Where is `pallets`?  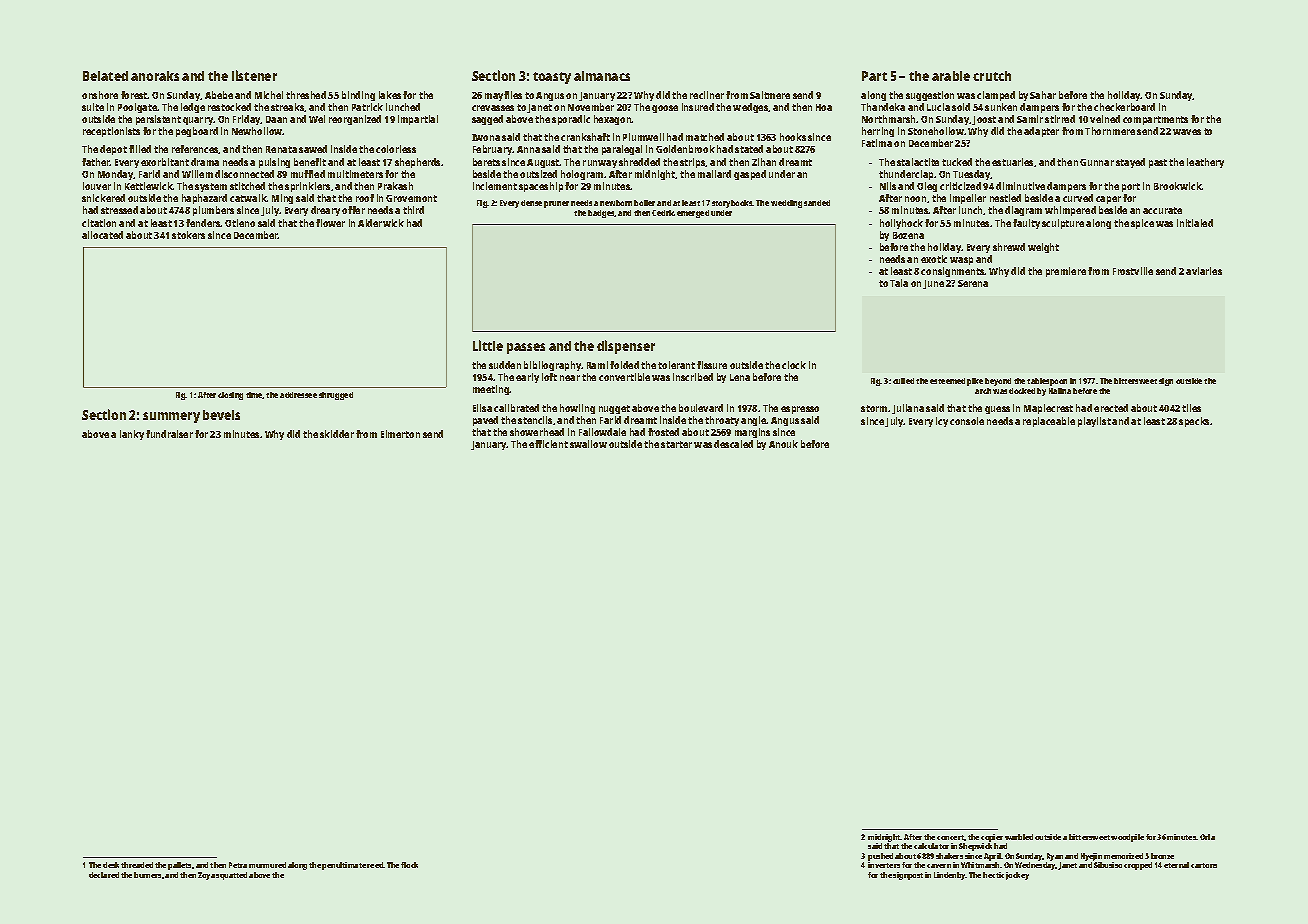 pallets is located at coordinates (179, 866).
